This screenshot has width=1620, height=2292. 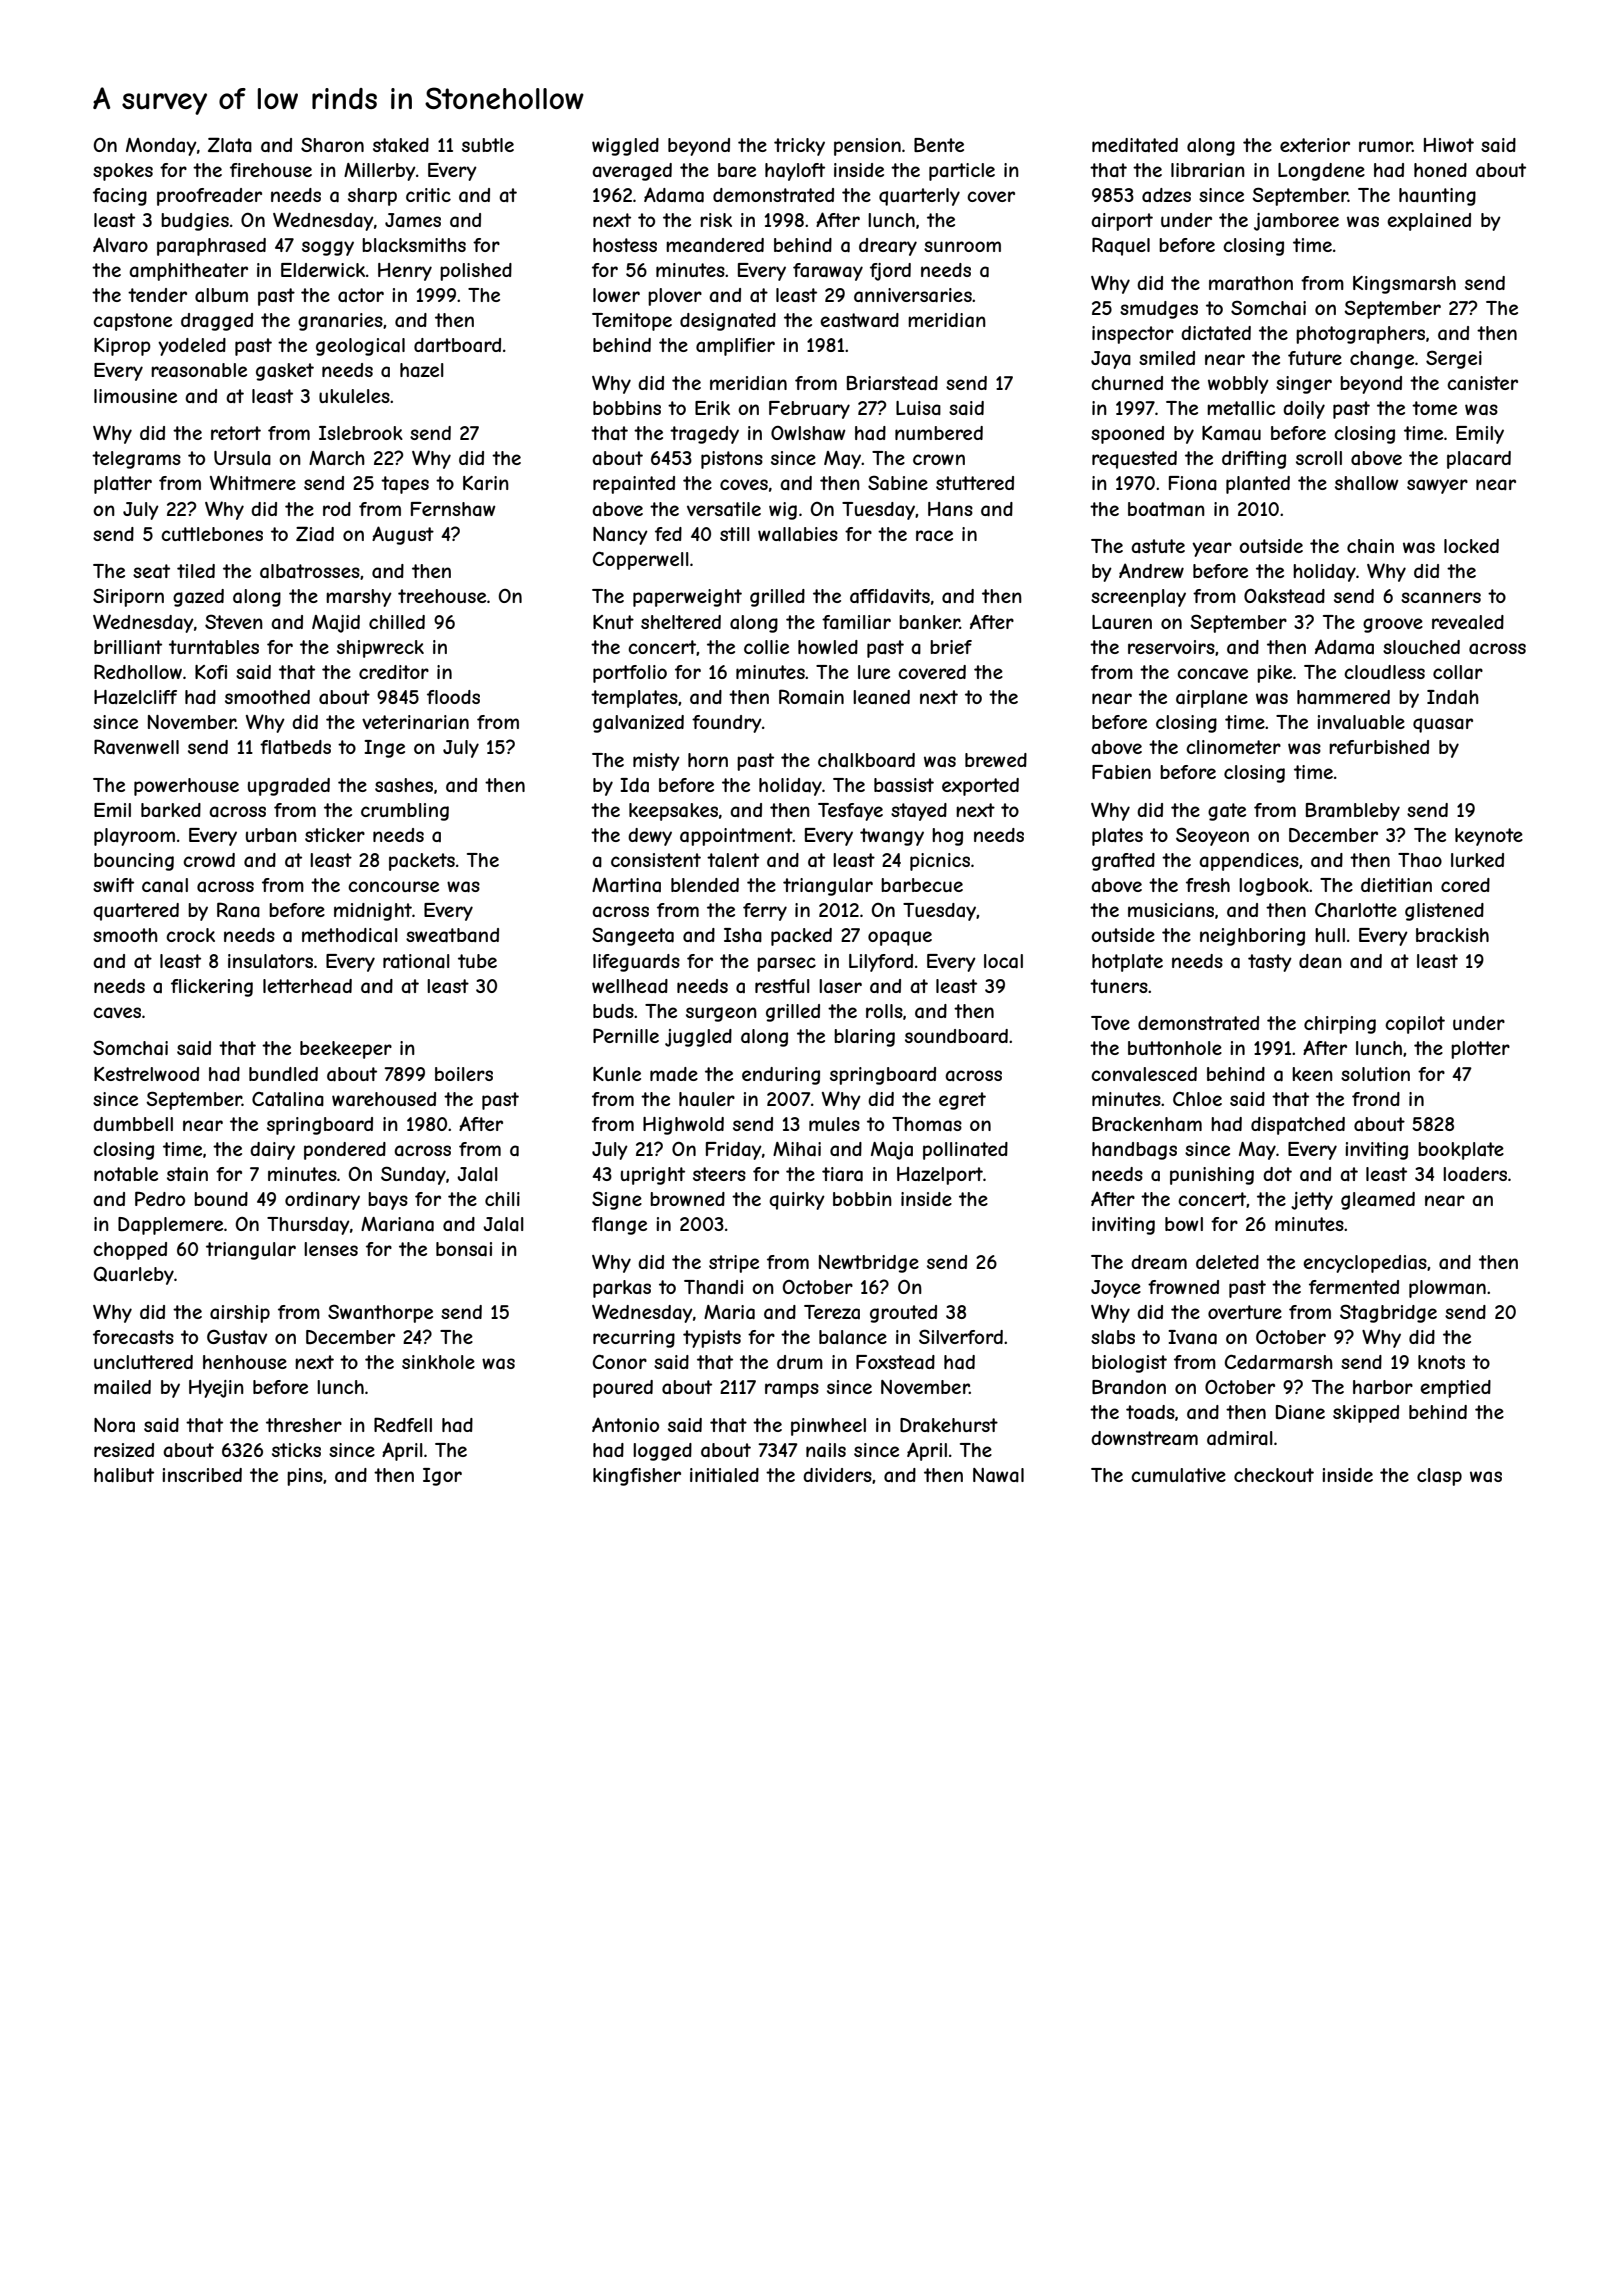 I want to click on astute, so click(x=1158, y=546).
